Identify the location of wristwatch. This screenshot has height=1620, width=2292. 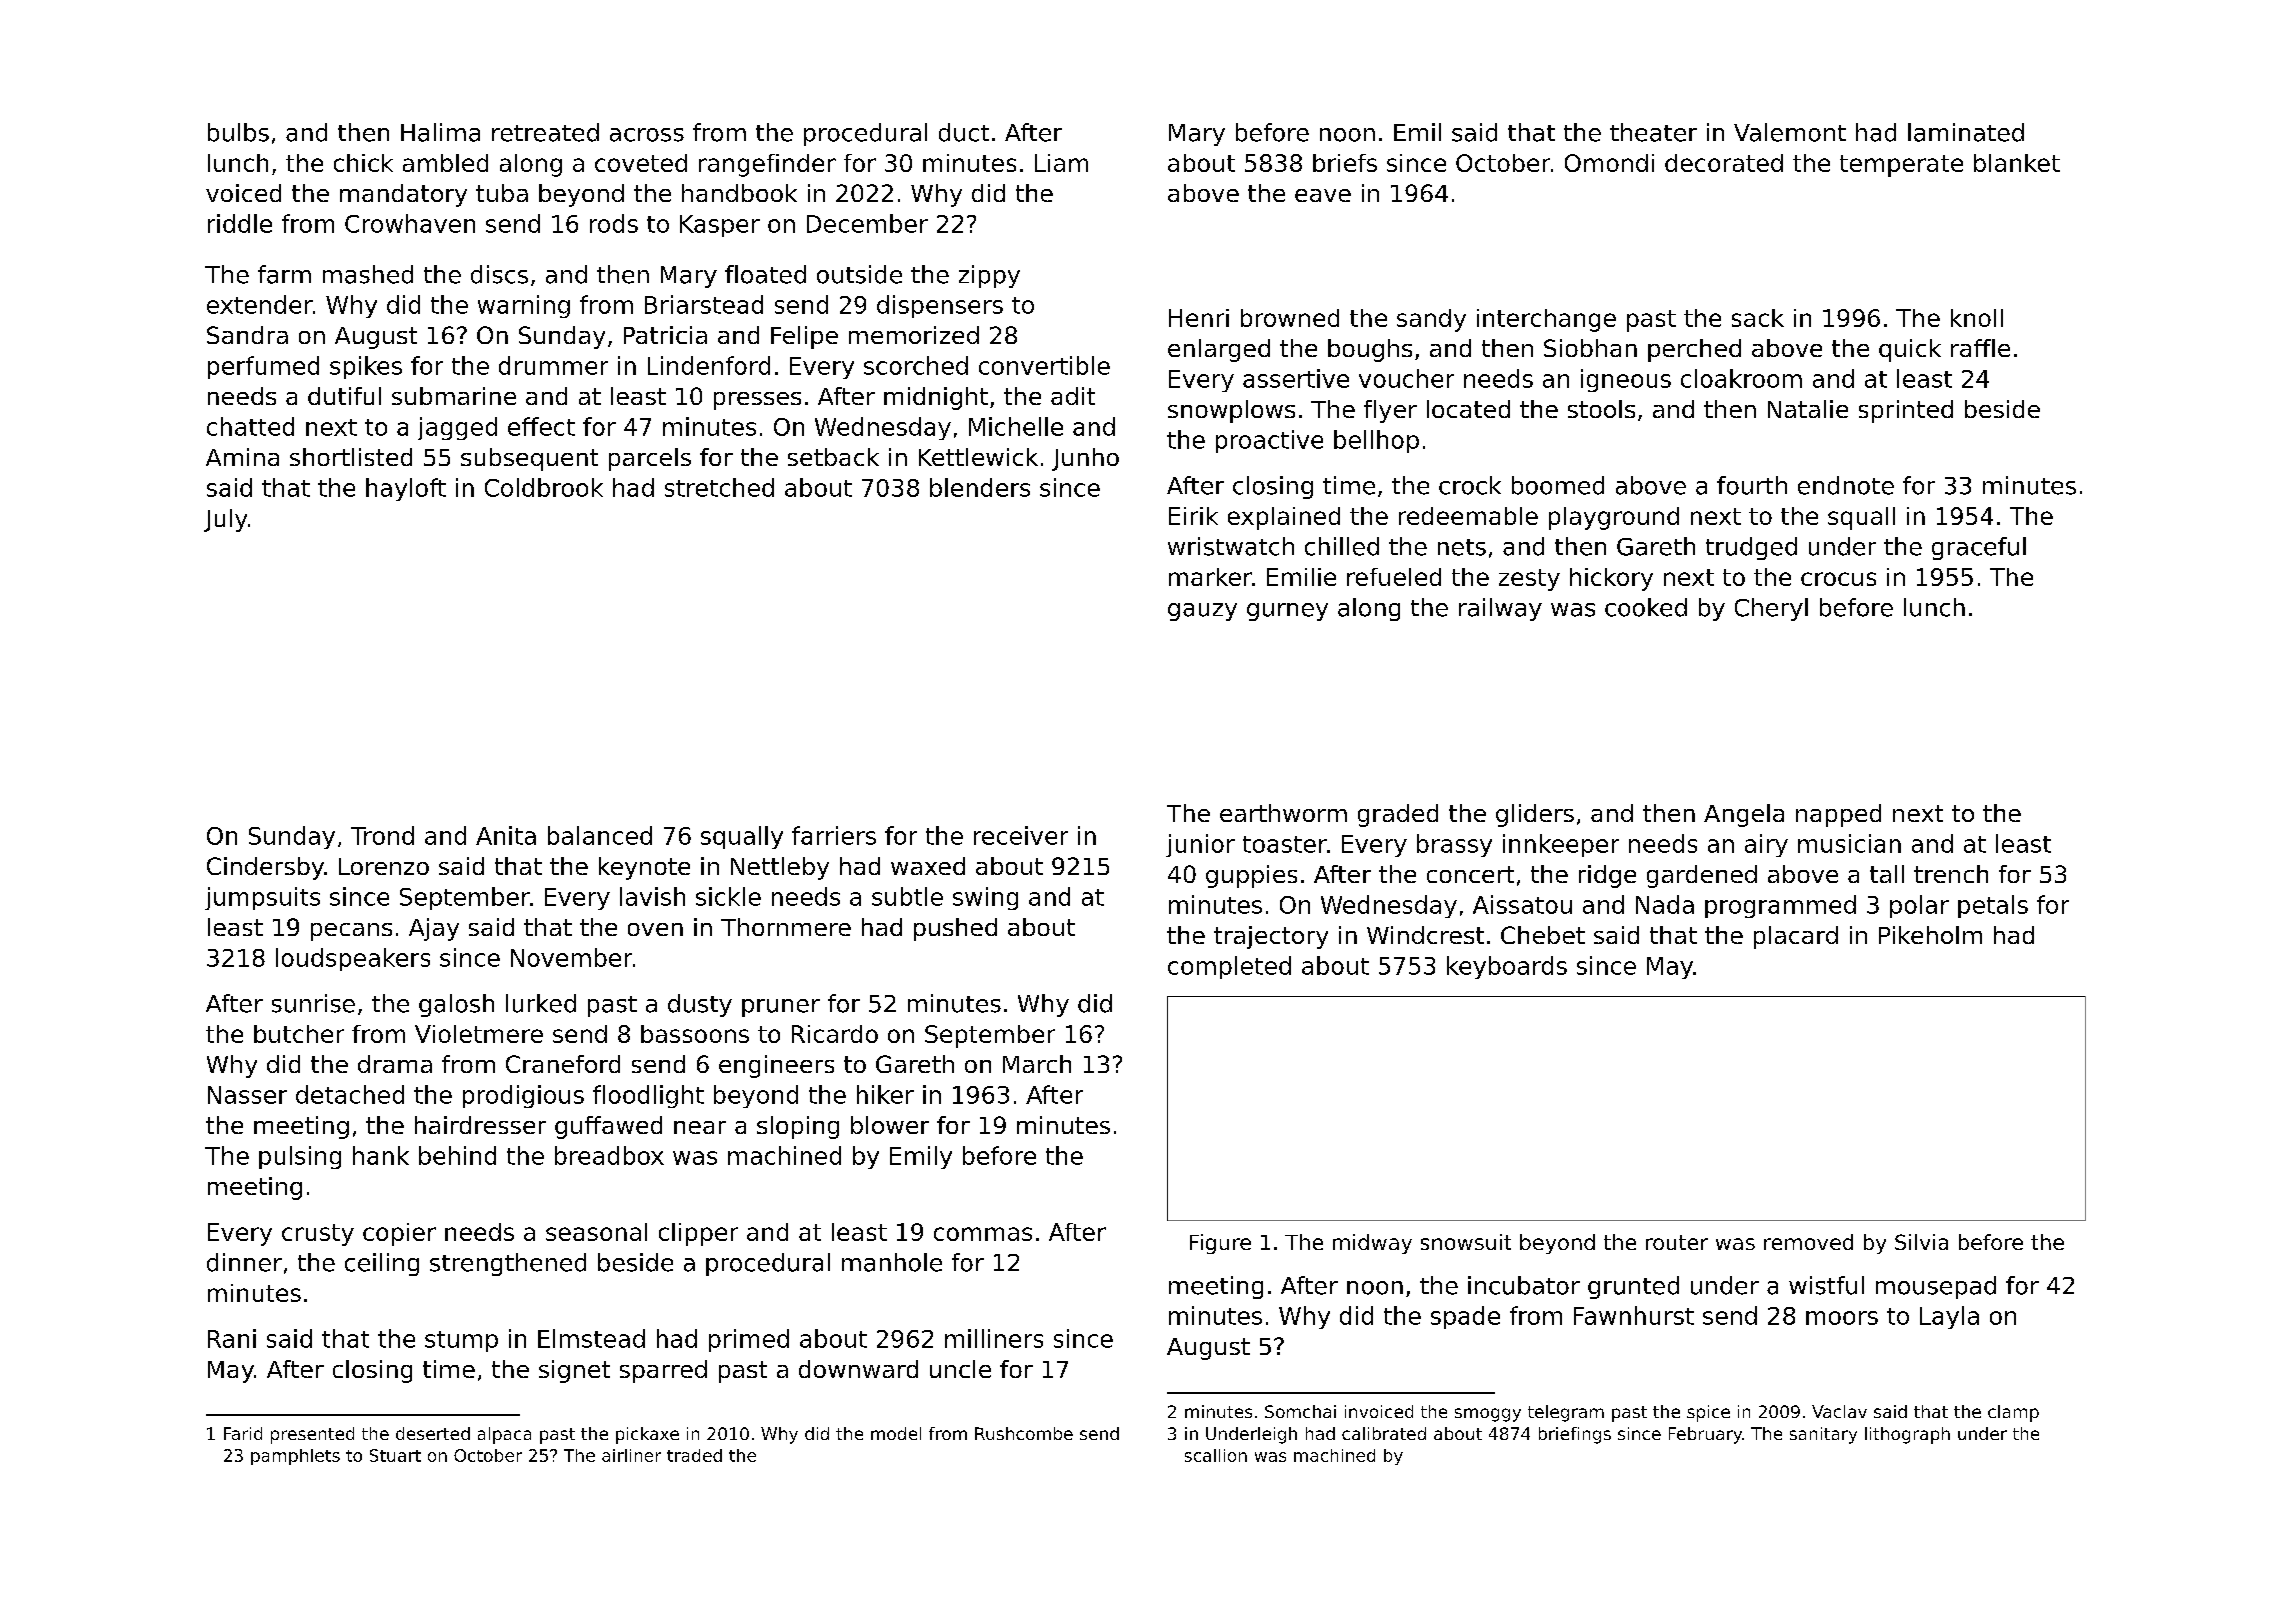
(1231, 546).
